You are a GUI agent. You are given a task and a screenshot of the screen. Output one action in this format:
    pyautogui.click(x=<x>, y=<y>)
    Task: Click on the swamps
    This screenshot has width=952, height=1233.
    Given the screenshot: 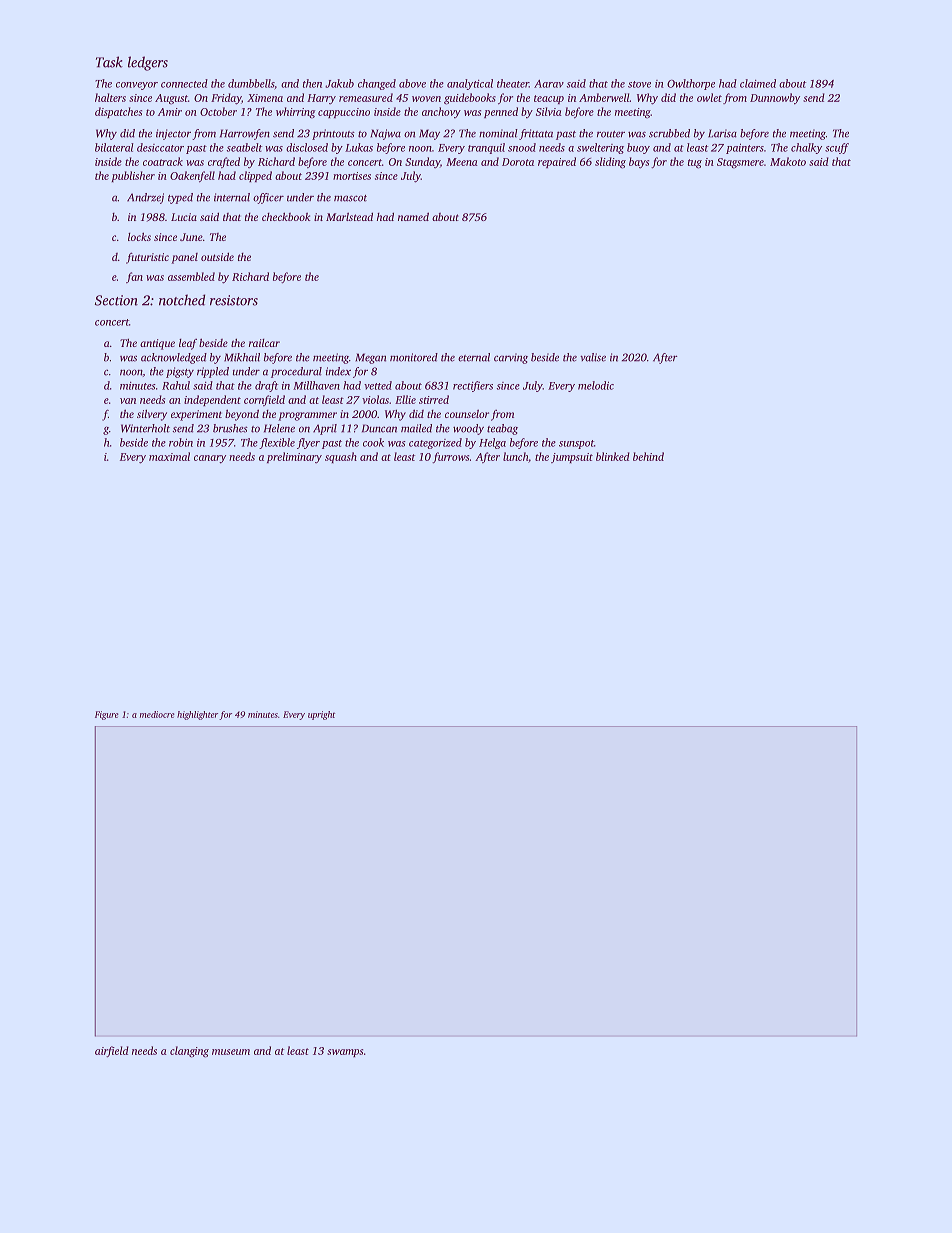 What is the action you would take?
    pyautogui.click(x=345, y=1053)
